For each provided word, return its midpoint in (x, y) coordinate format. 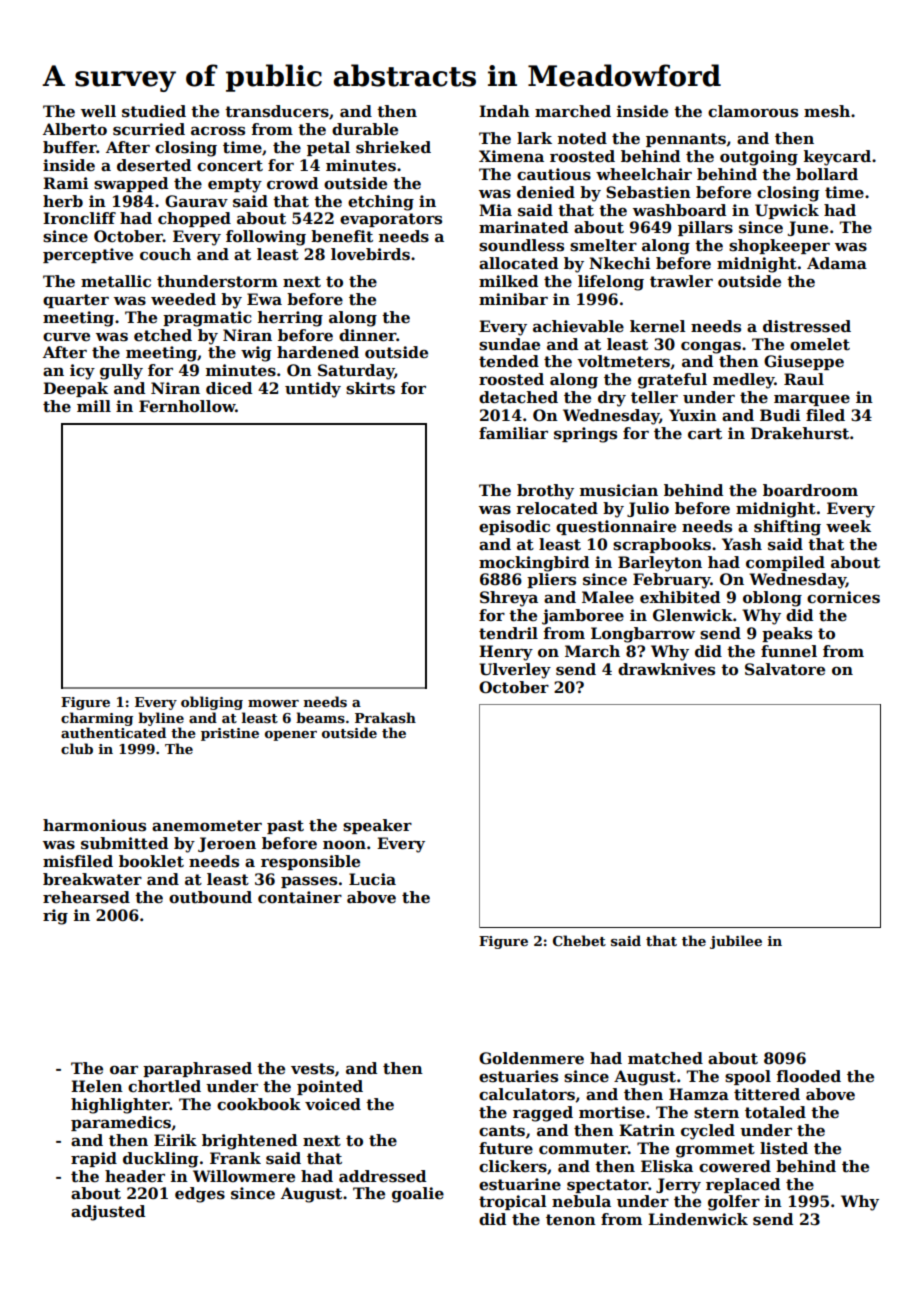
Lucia (372, 879)
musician (619, 490)
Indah (504, 111)
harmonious (94, 825)
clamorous (753, 111)
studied (154, 111)
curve (66, 337)
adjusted (108, 1213)
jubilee (736, 942)
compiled (785, 563)
